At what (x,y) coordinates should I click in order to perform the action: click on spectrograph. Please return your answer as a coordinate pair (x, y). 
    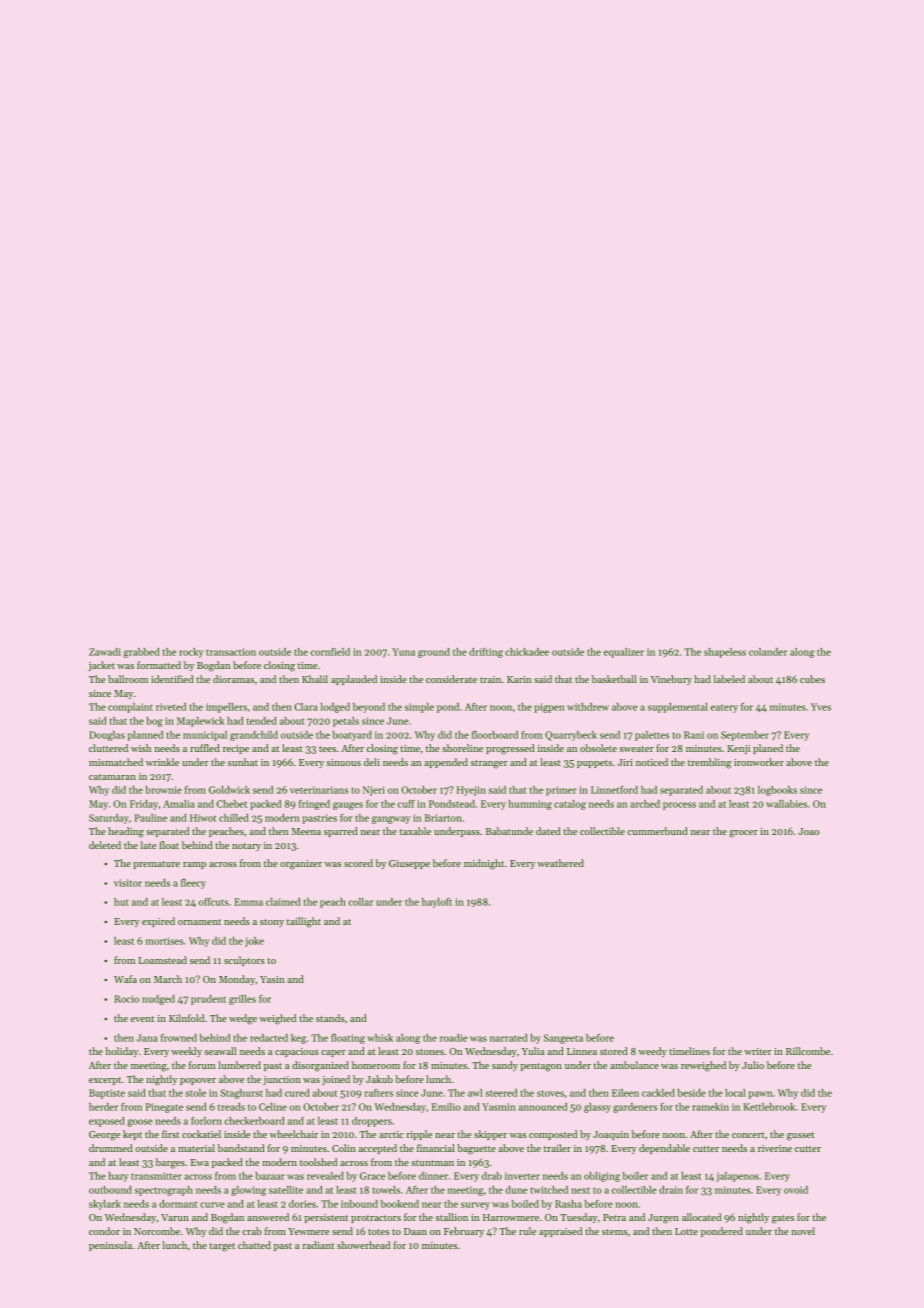
    Looking at the image, I should click on (164, 1191).
